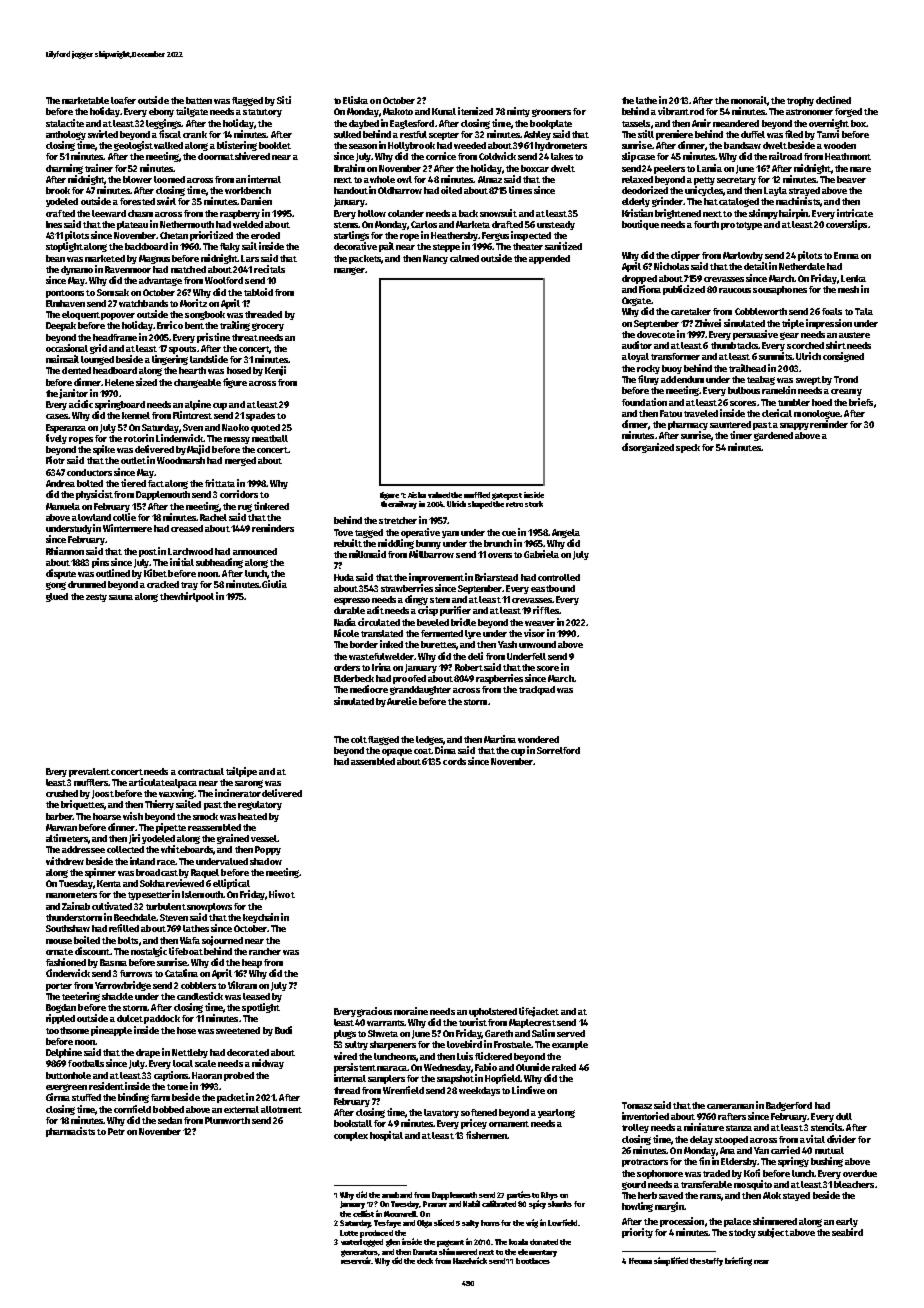  I want to click on Giulia, so click(274, 584).
